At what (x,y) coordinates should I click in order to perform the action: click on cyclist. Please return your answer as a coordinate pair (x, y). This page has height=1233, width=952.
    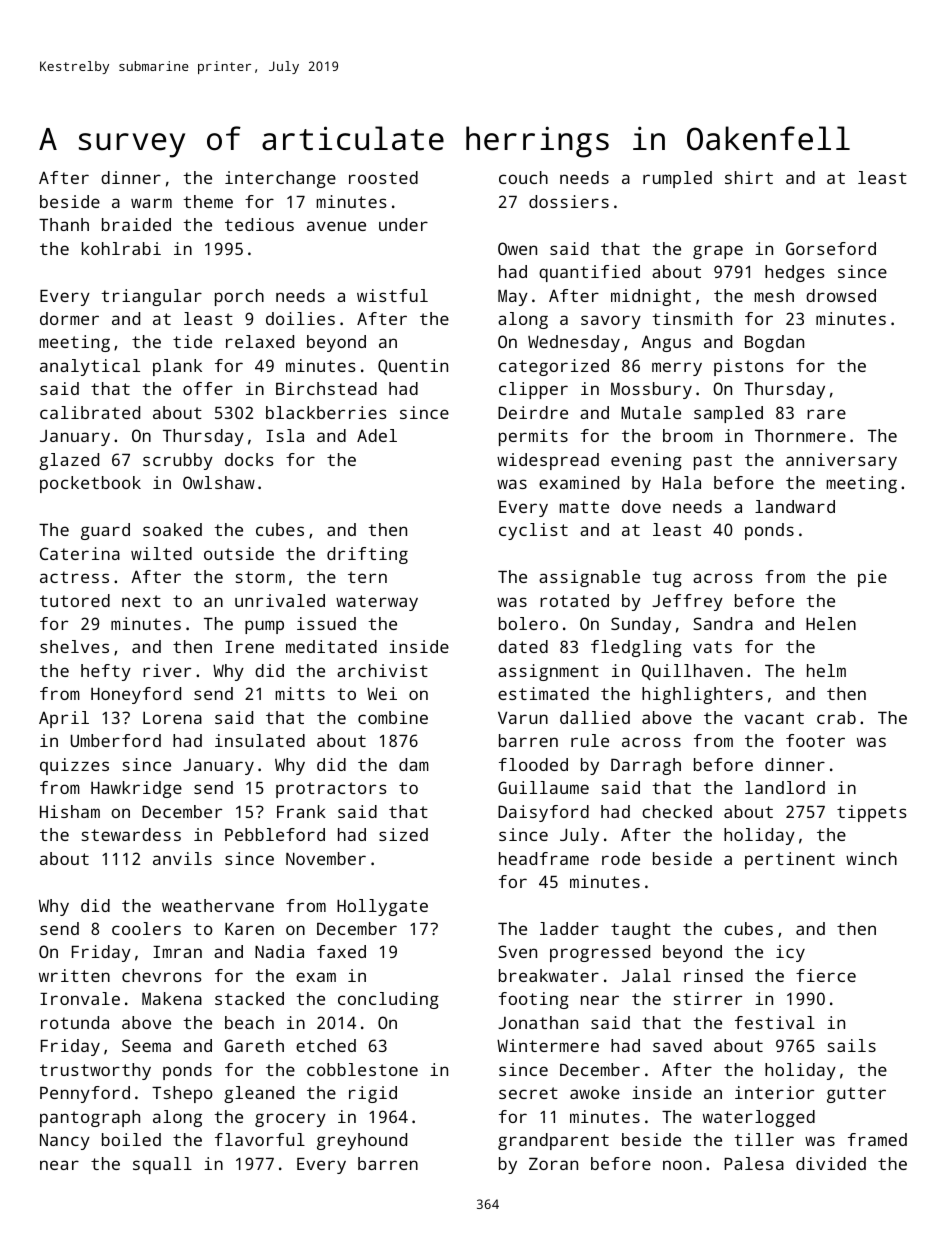
    Looking at the image, I should click on (533, 531).
